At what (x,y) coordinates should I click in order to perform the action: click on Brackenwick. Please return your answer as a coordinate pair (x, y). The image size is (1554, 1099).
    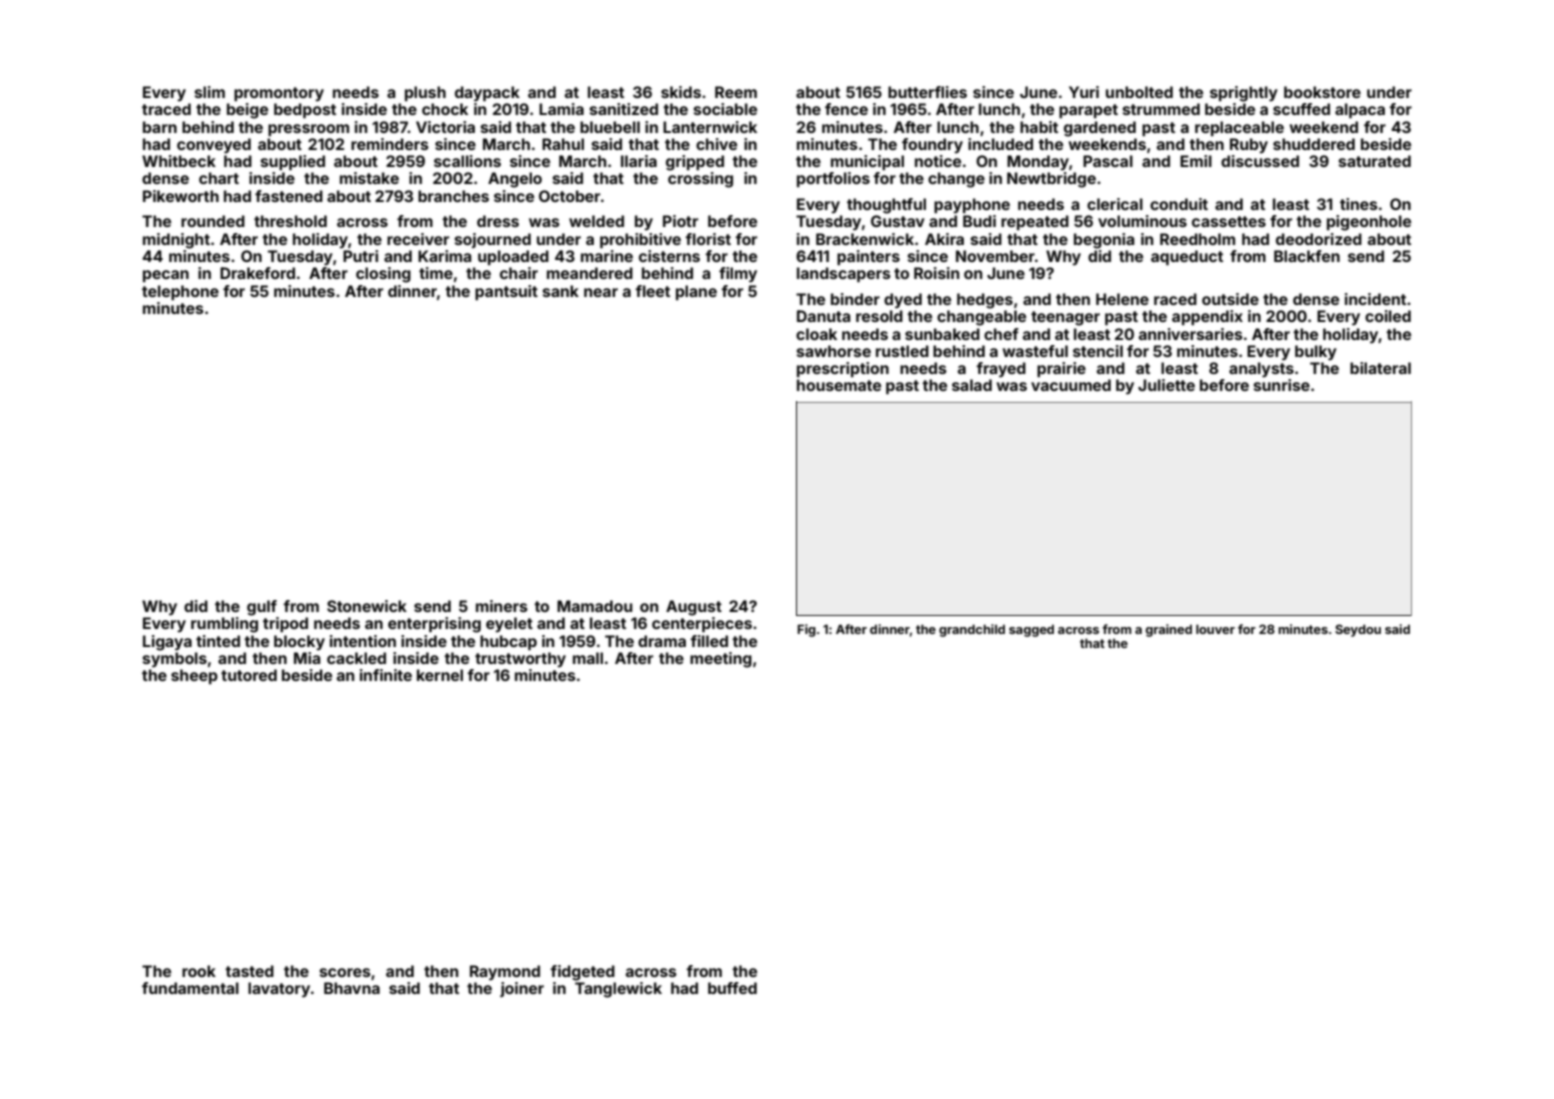
    Looking at the image, I should click on (865, 239).
